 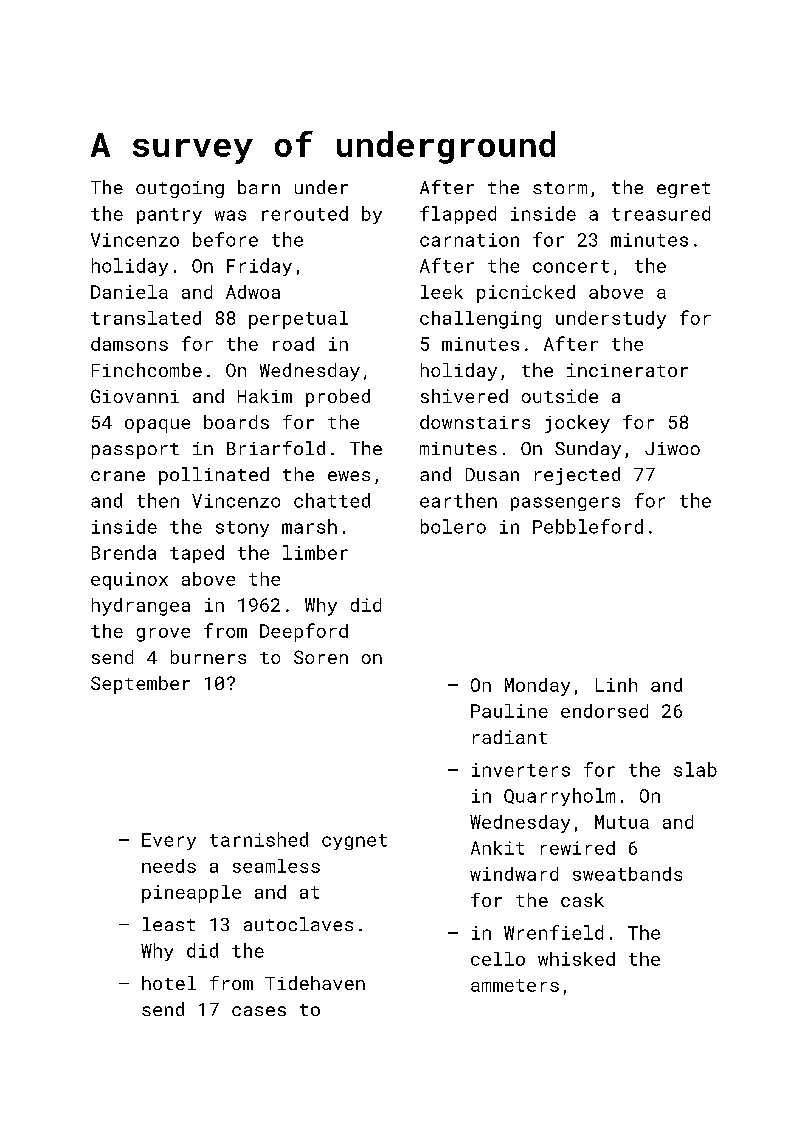 What do you see at coordinates (118, 476) in the screenshot?
I see `crane` at bounding box center [118, 476].
